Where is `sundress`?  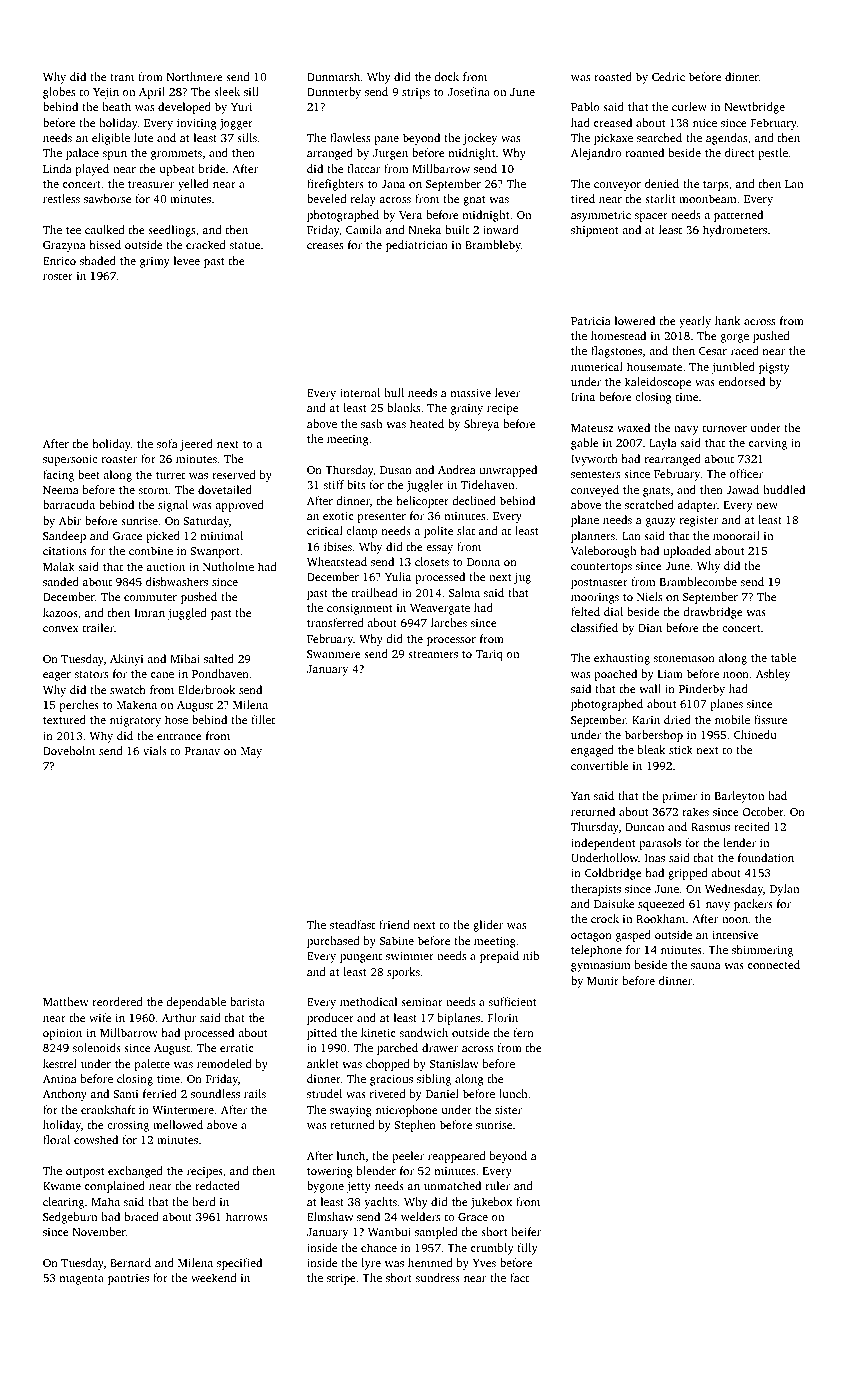
sundress is located at coordinates (438, 1277).
